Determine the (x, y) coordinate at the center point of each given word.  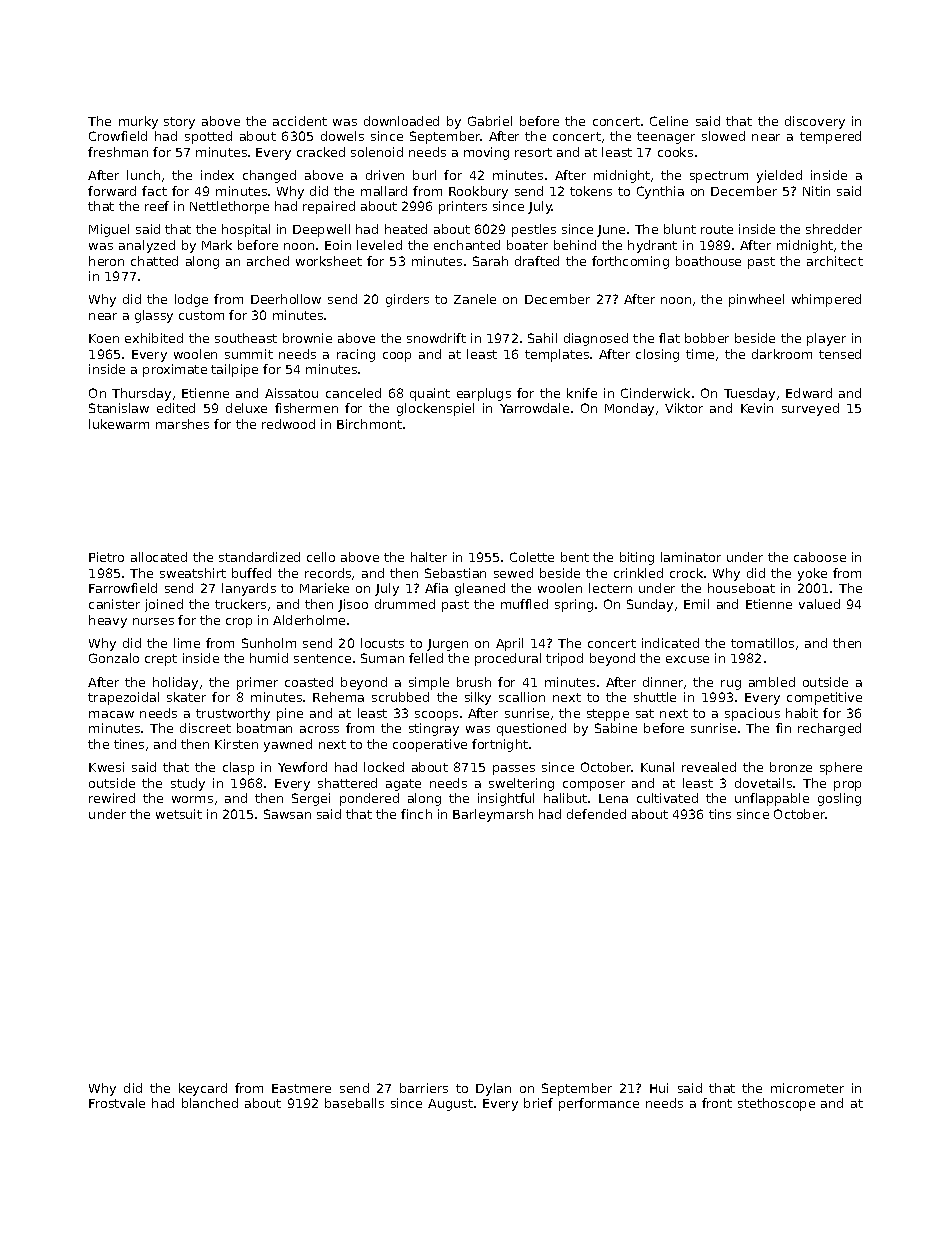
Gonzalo (114, 658)
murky (138, 122)
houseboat (741, 588)
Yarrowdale (534, 408)
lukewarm (119, 424)
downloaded (401, 121)
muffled (524, 604)
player (826, 339)
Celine (669, 121)
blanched (210, 1103)
